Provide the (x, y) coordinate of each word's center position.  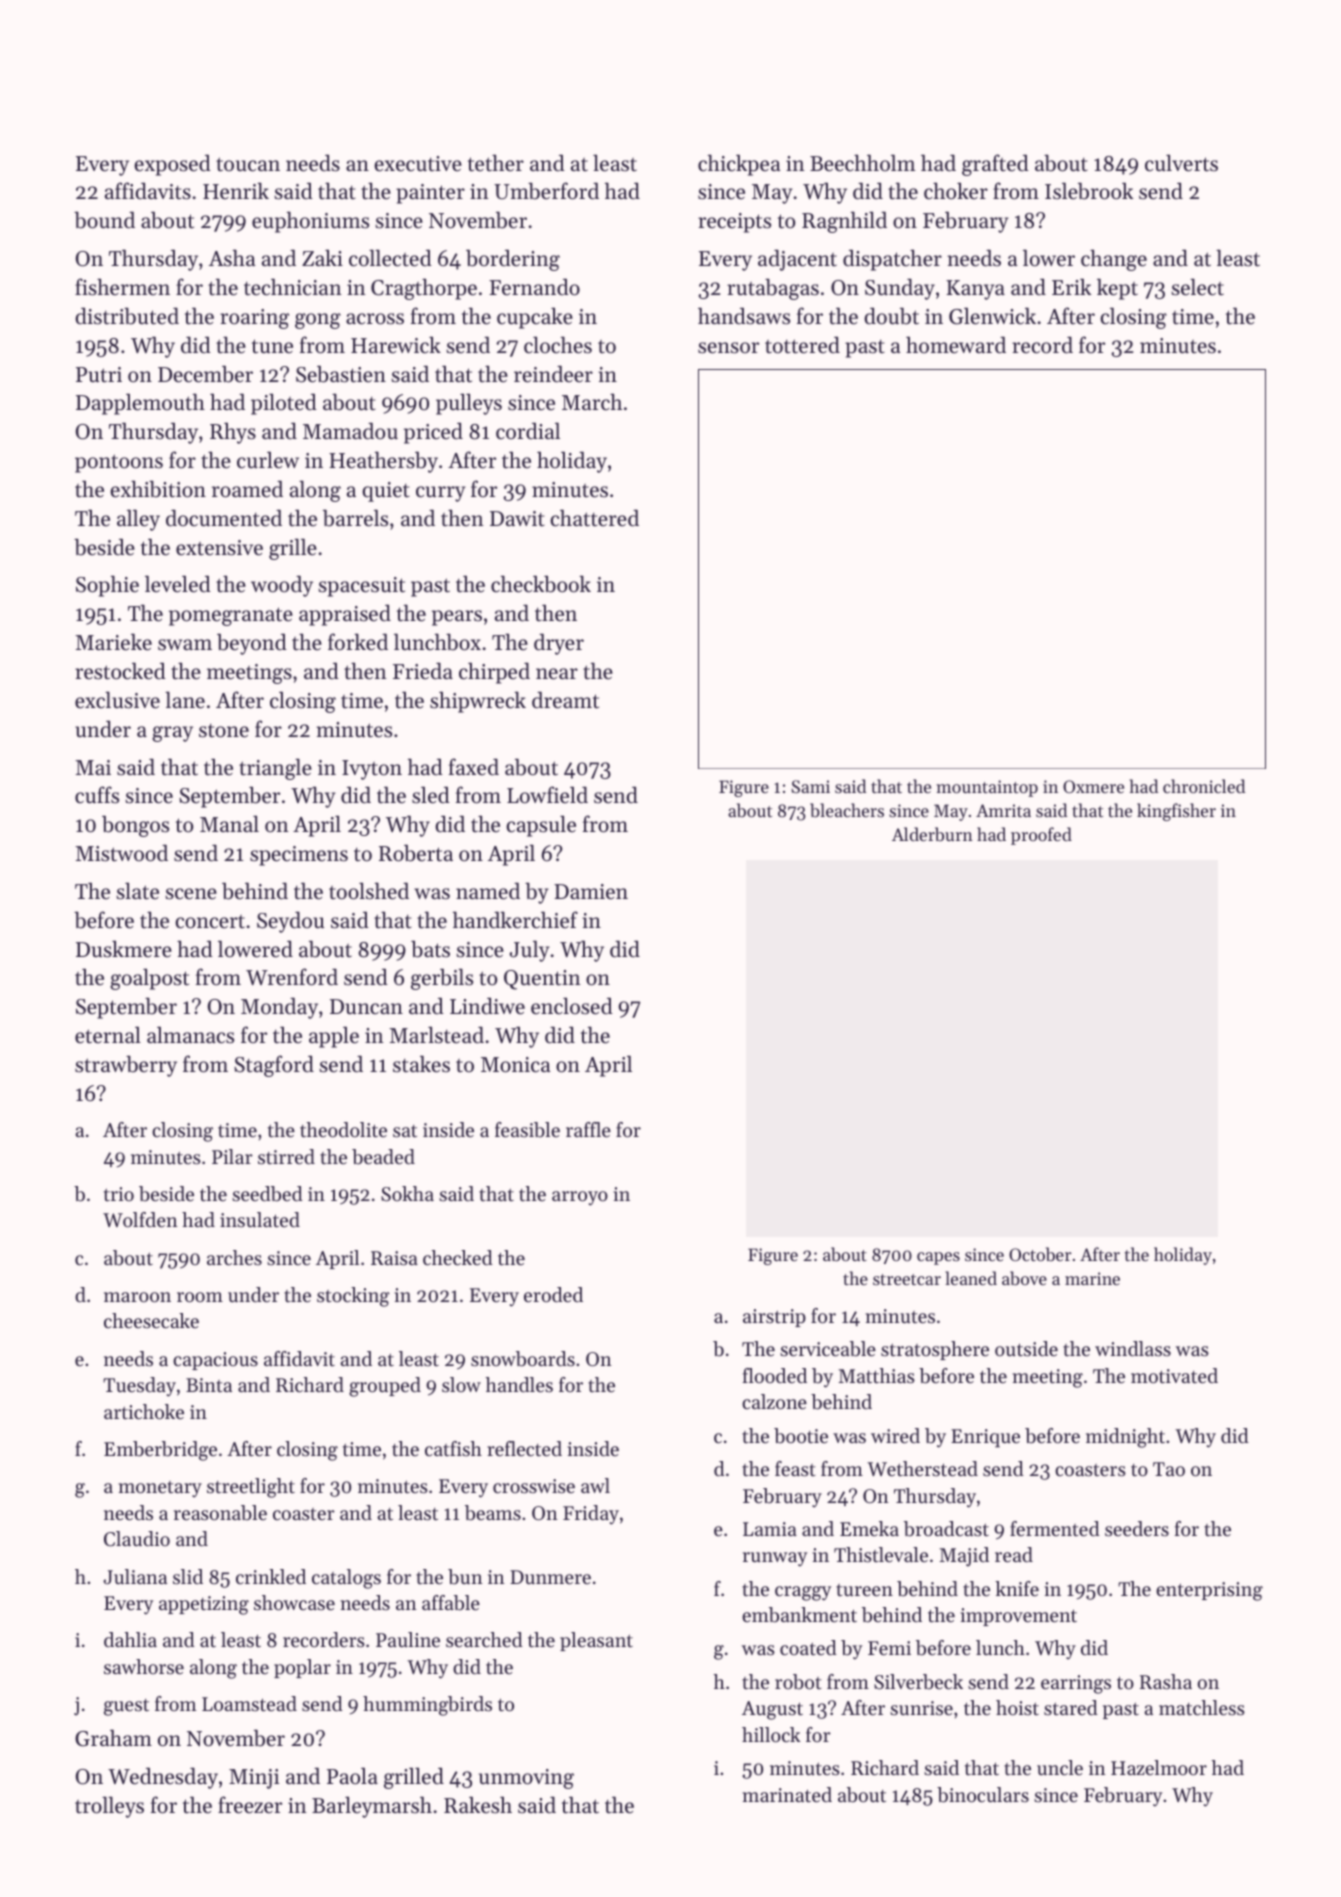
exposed (172, 165)
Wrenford (292, 977)
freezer (250, 1805)
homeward (956, 345)
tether (496, 163)
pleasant (596, 1641)
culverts (1181, 163)
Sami (810, 786)
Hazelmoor (1159, 1767)
